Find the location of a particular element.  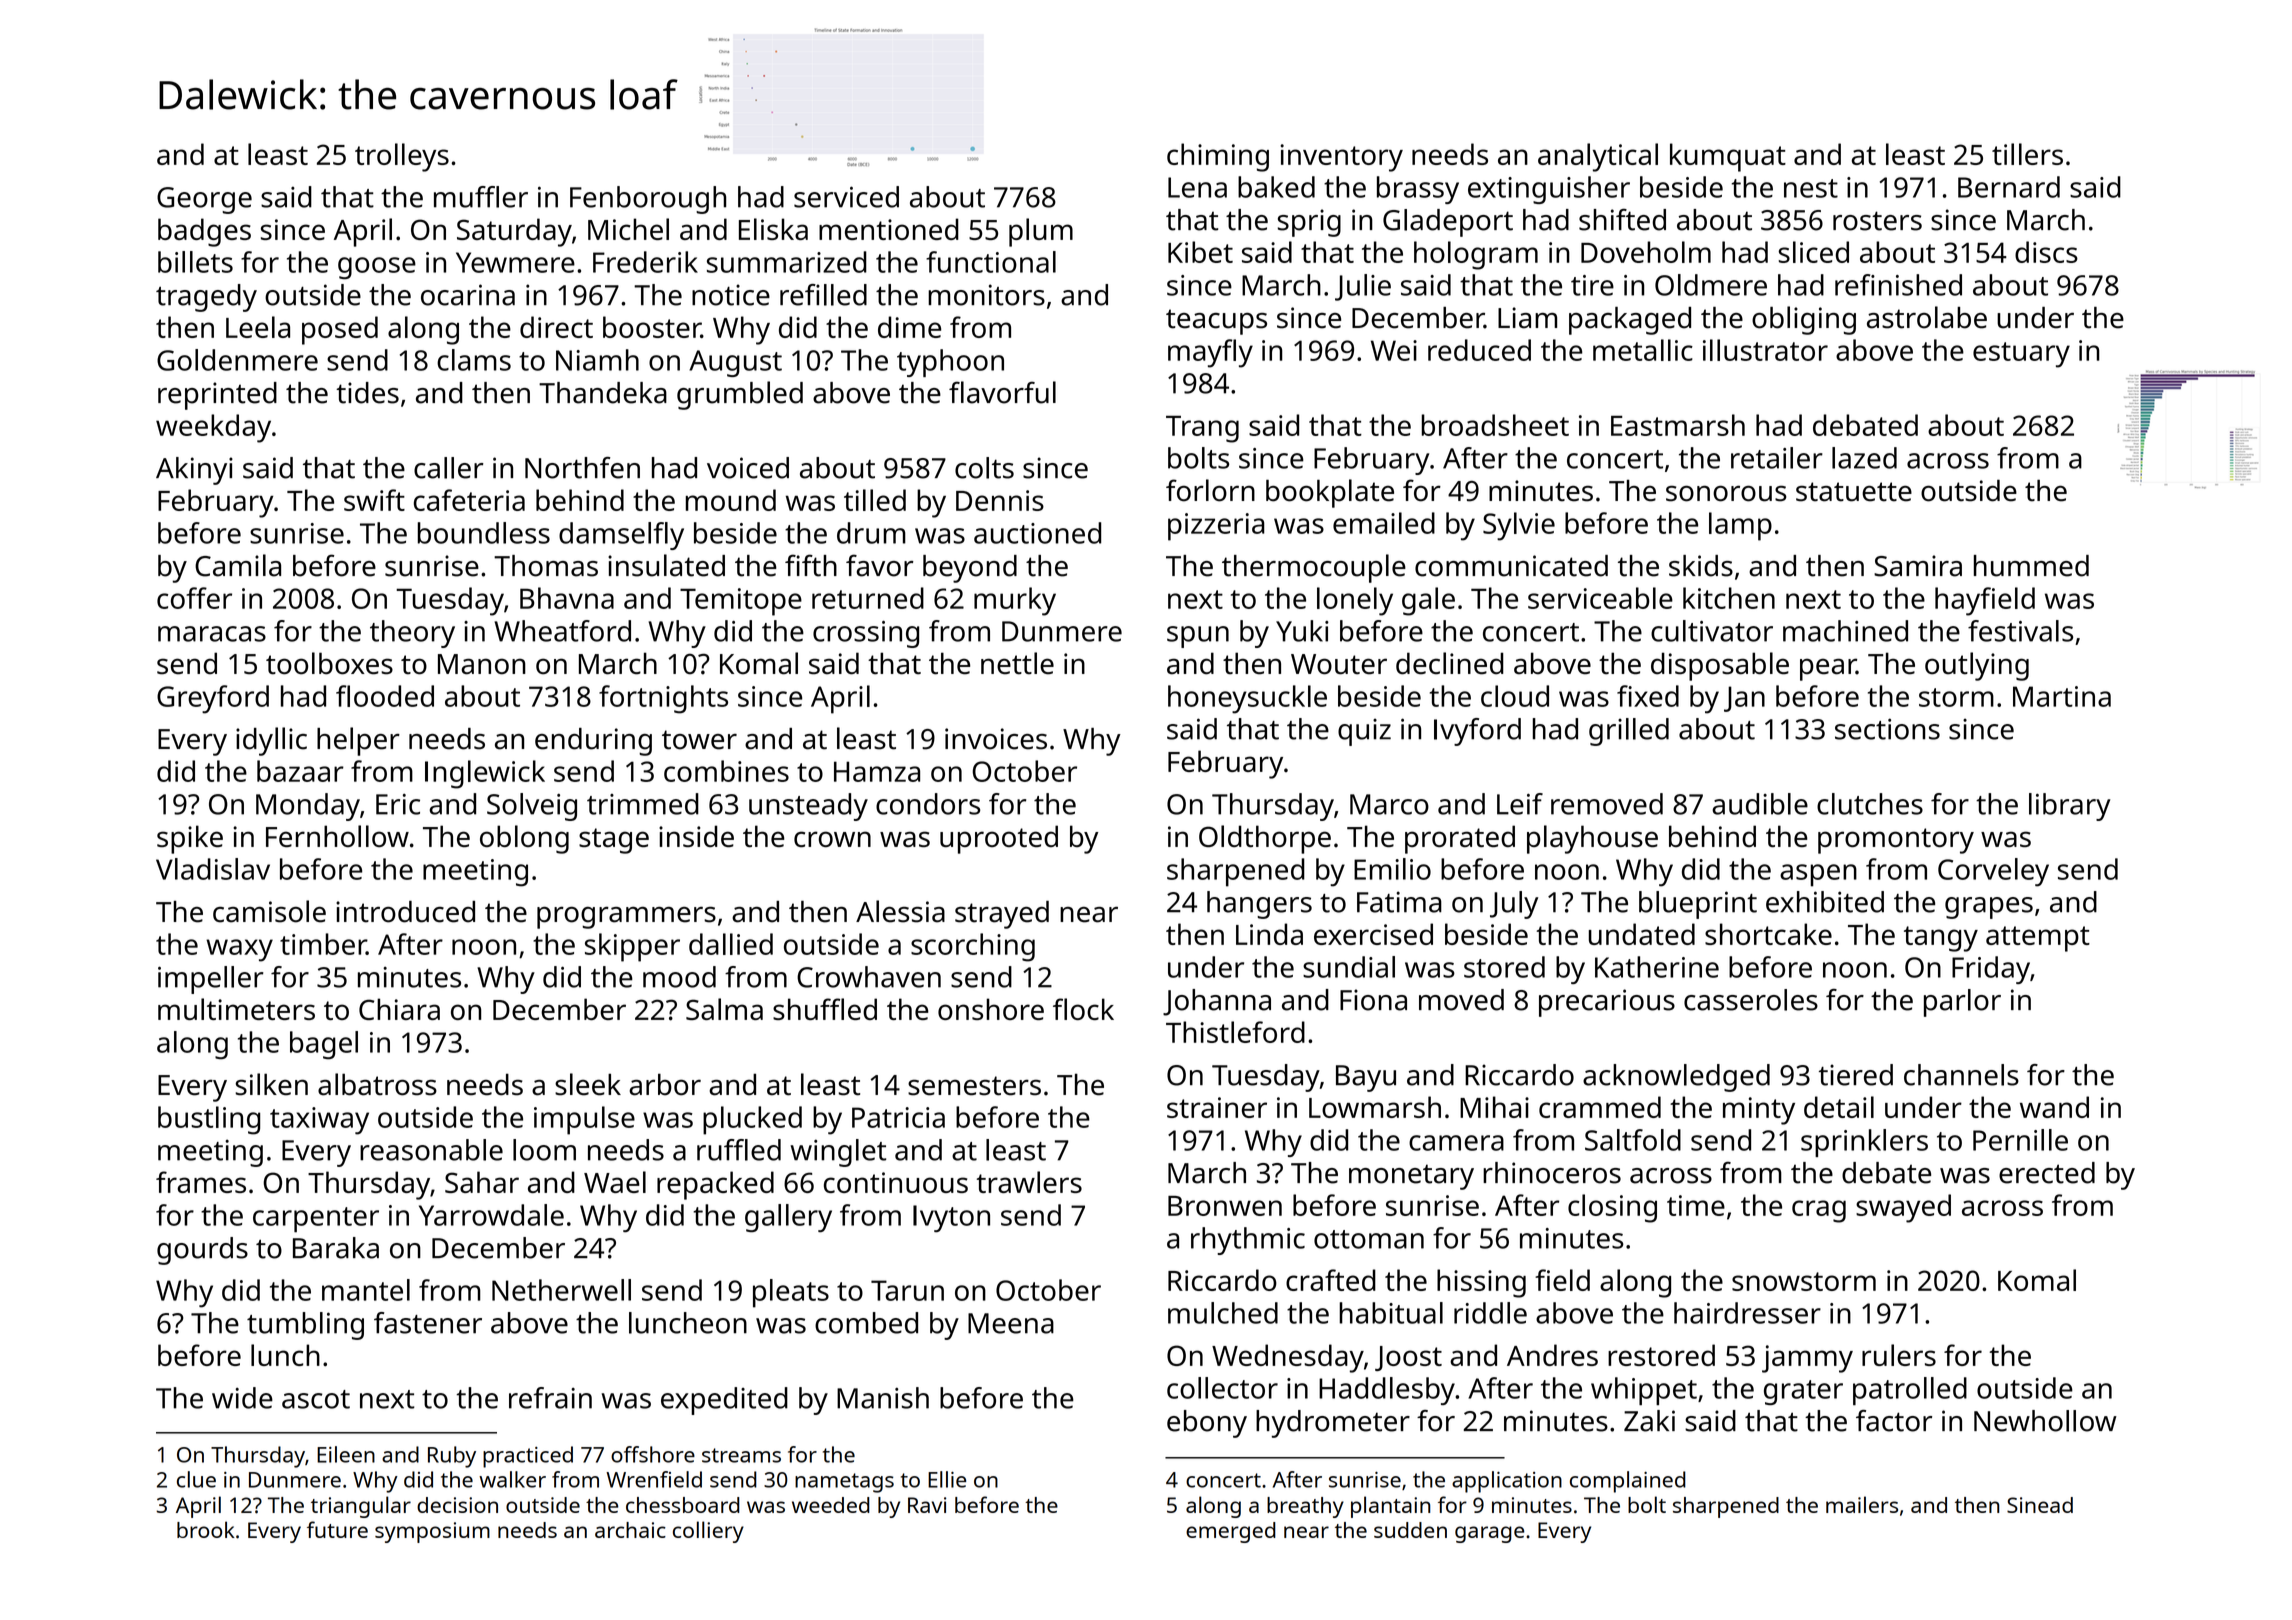

serviced is located at coordinates (846, 197).
